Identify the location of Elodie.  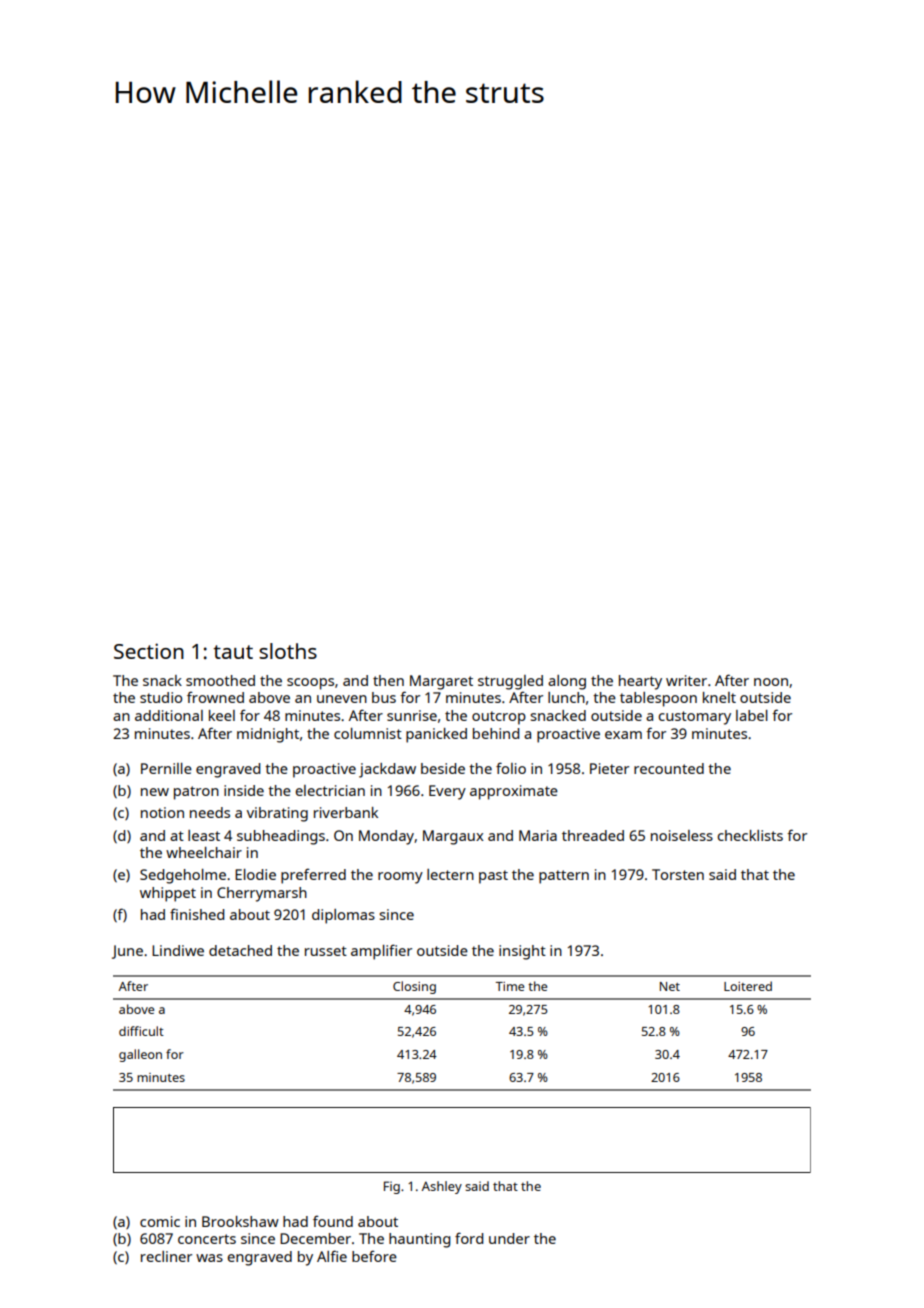
(255, 874).
